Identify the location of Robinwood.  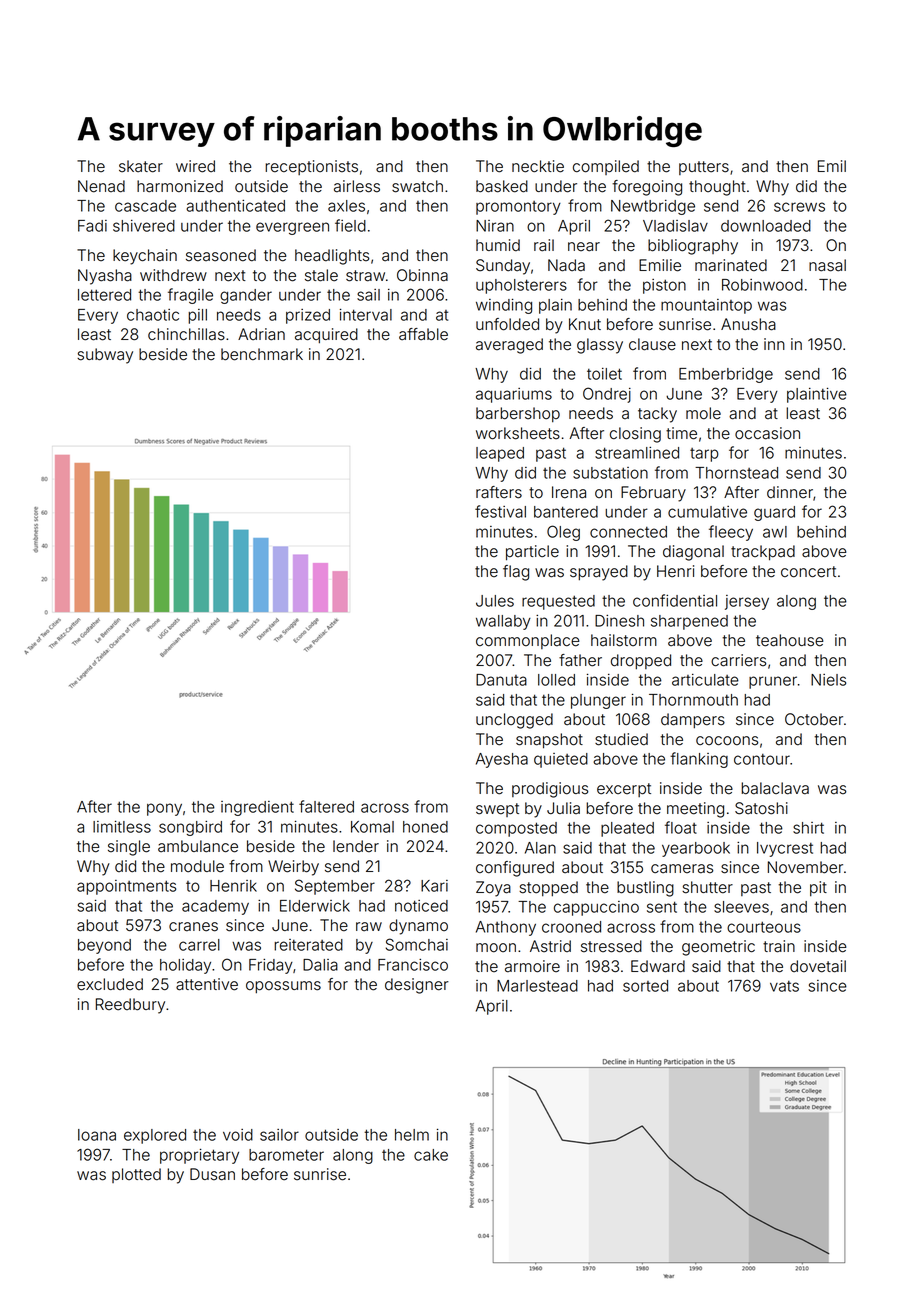
(762, 285).
